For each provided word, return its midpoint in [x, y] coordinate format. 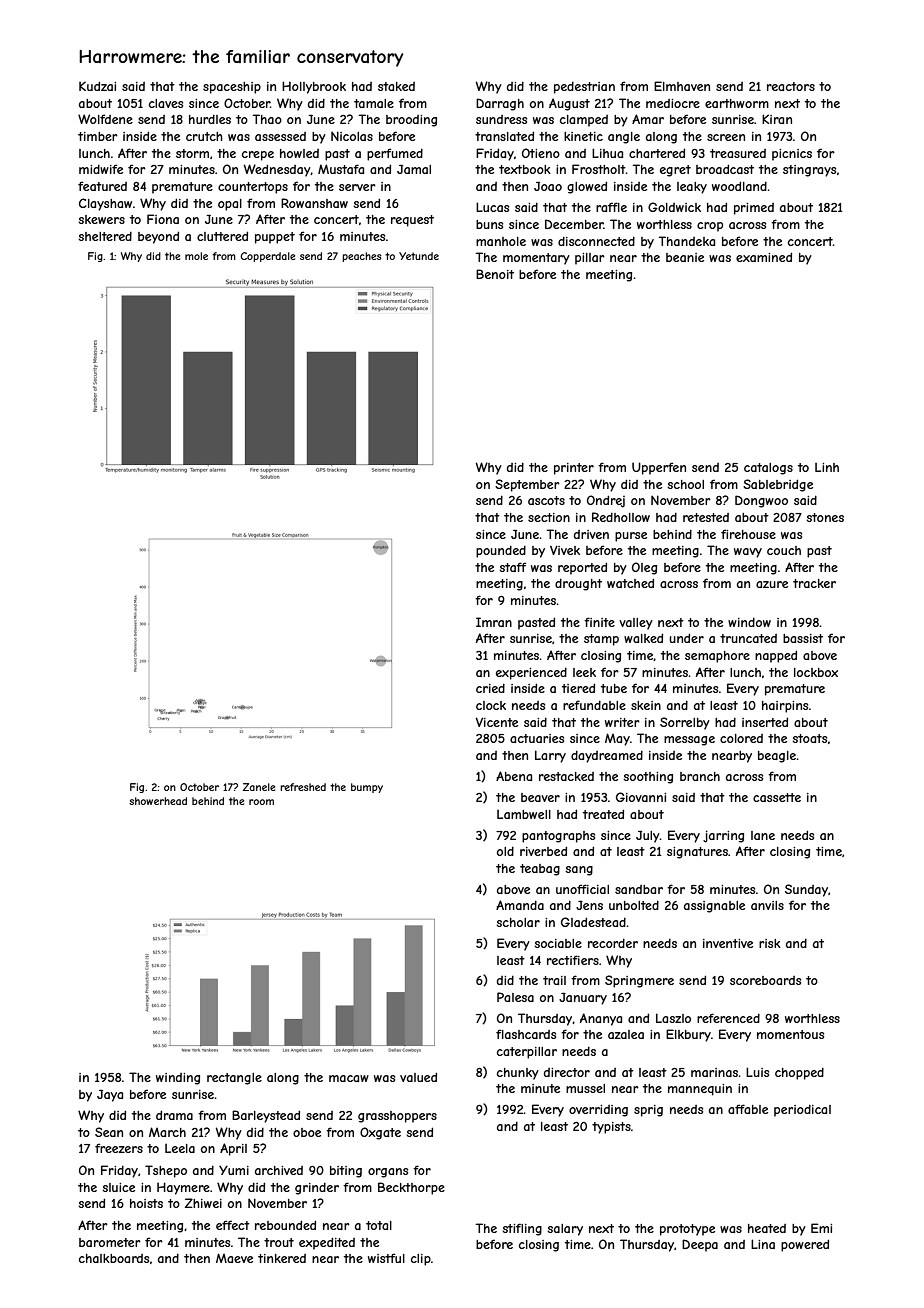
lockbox [816, 672]
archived [279, 1170]
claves [166, 103]
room [261, 802]
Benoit [495, 274]
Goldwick [674, 207]
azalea [626, 1034]
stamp [601, 640]
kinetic [583, 136]
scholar [518, 922]
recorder [613, 943]
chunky [518, 1074]
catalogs [768, 469]
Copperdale [267, 257]
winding [178, 1079]
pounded [501, 552]
